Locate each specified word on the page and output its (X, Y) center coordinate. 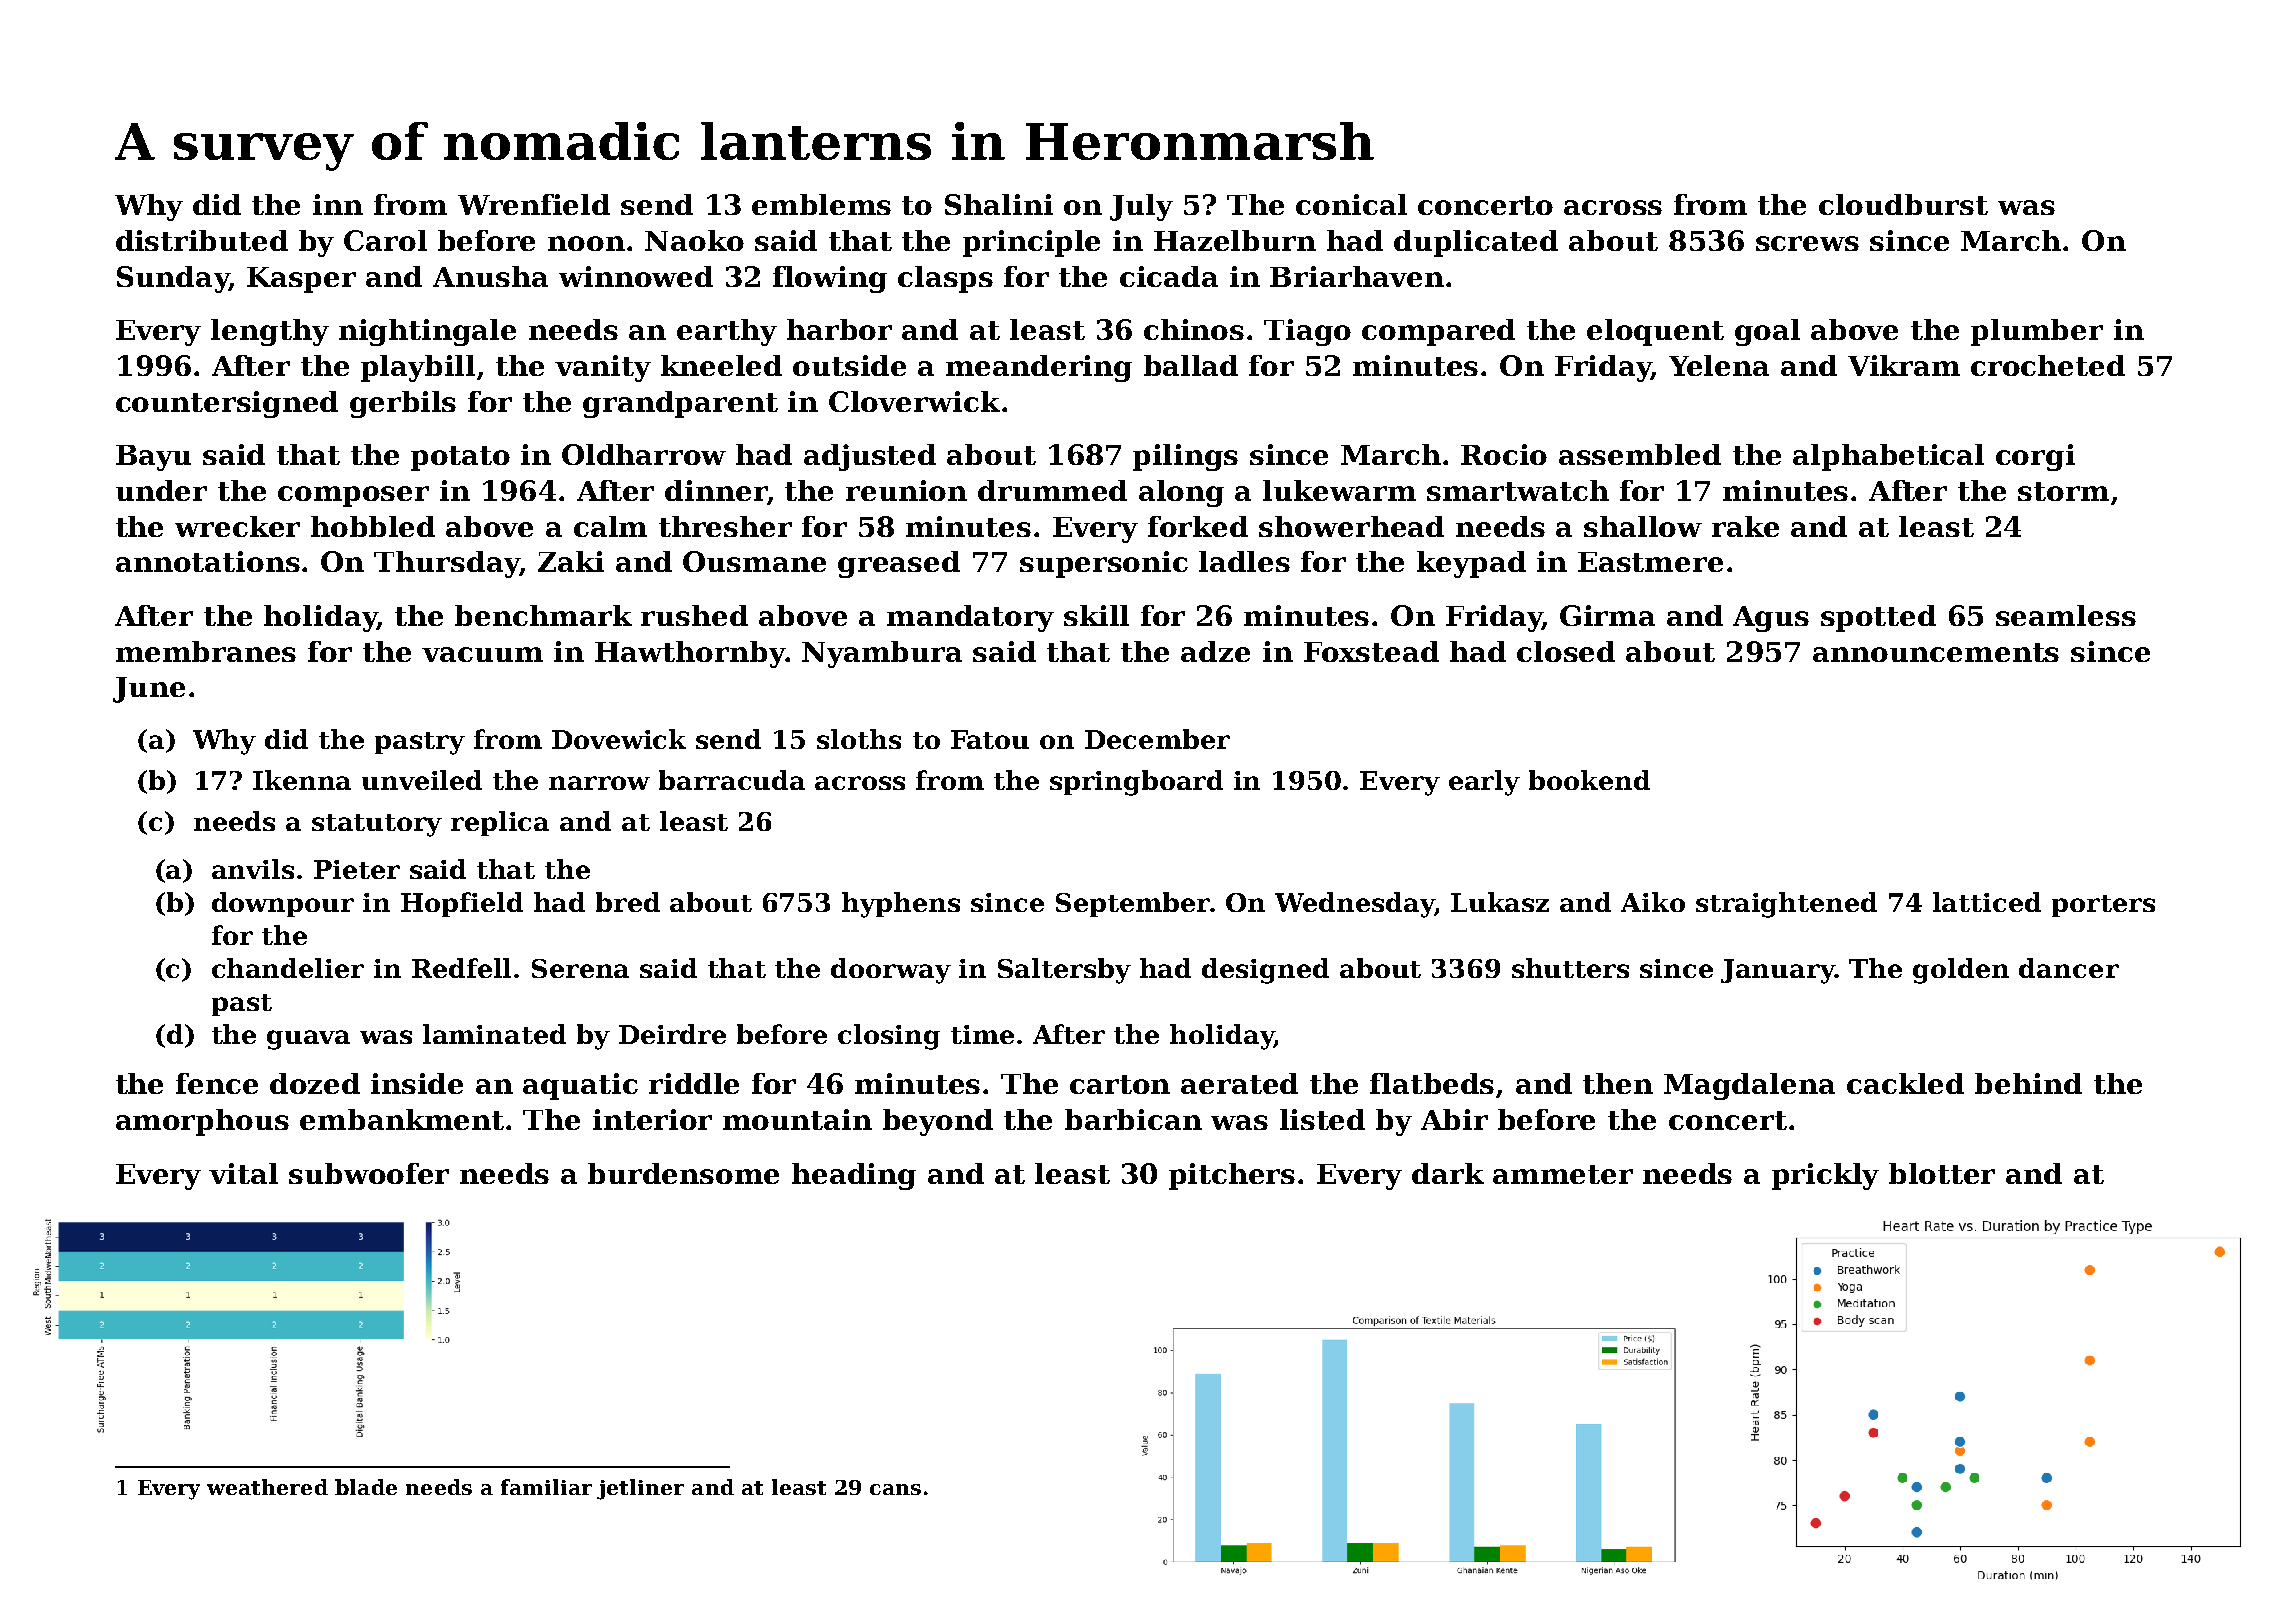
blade (366, 1487)
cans (895, 1489)
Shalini (999, 204)
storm (2063, 491)
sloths (859, 739)
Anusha (490, 276)
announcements (1936, 652)
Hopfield (462, 904)
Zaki (571, 561)
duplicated (1476, 243)
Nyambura (882, 654)
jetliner (640, 1489)
